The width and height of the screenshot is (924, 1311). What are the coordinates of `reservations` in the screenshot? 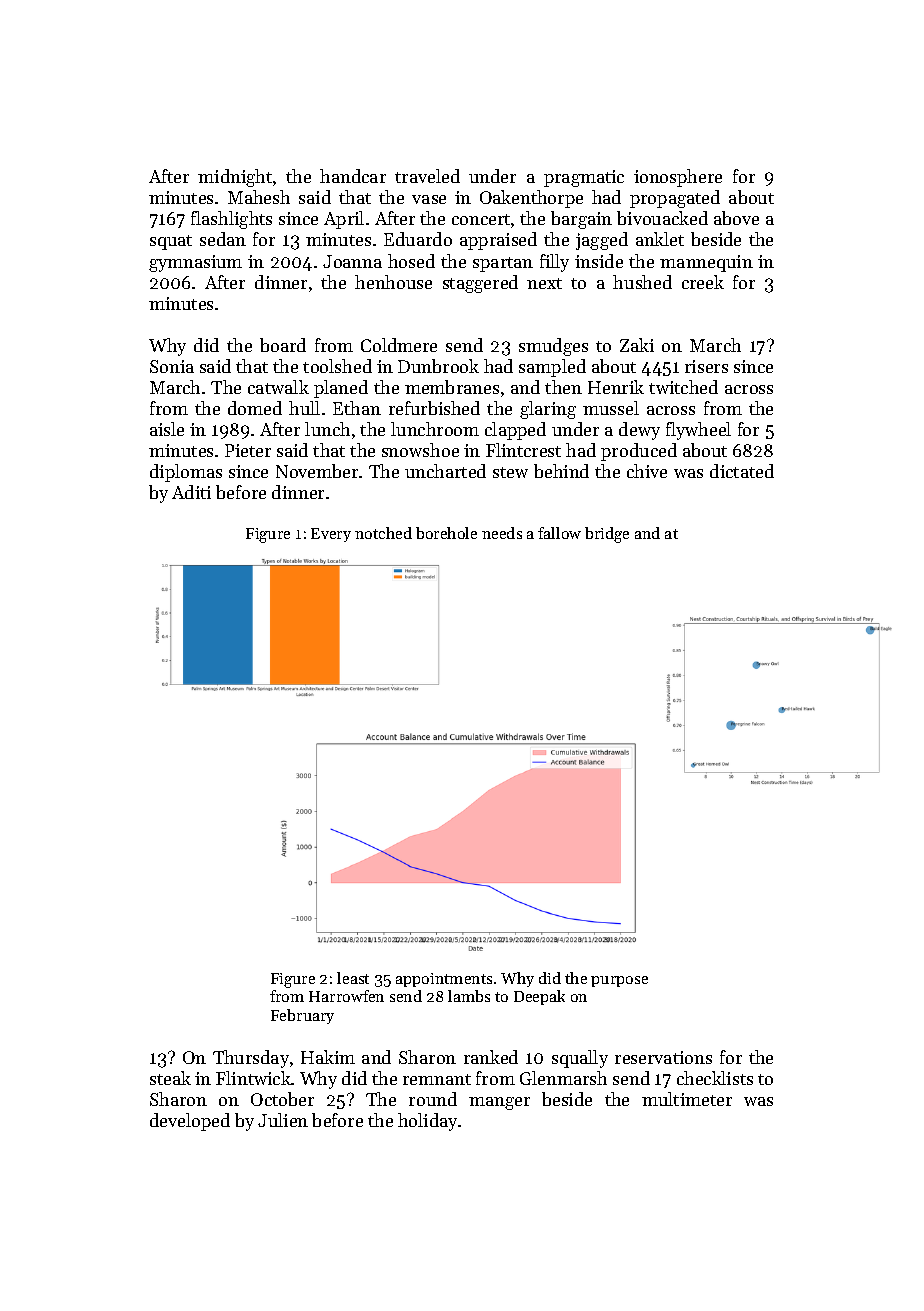 It's located at (663, 1057).
